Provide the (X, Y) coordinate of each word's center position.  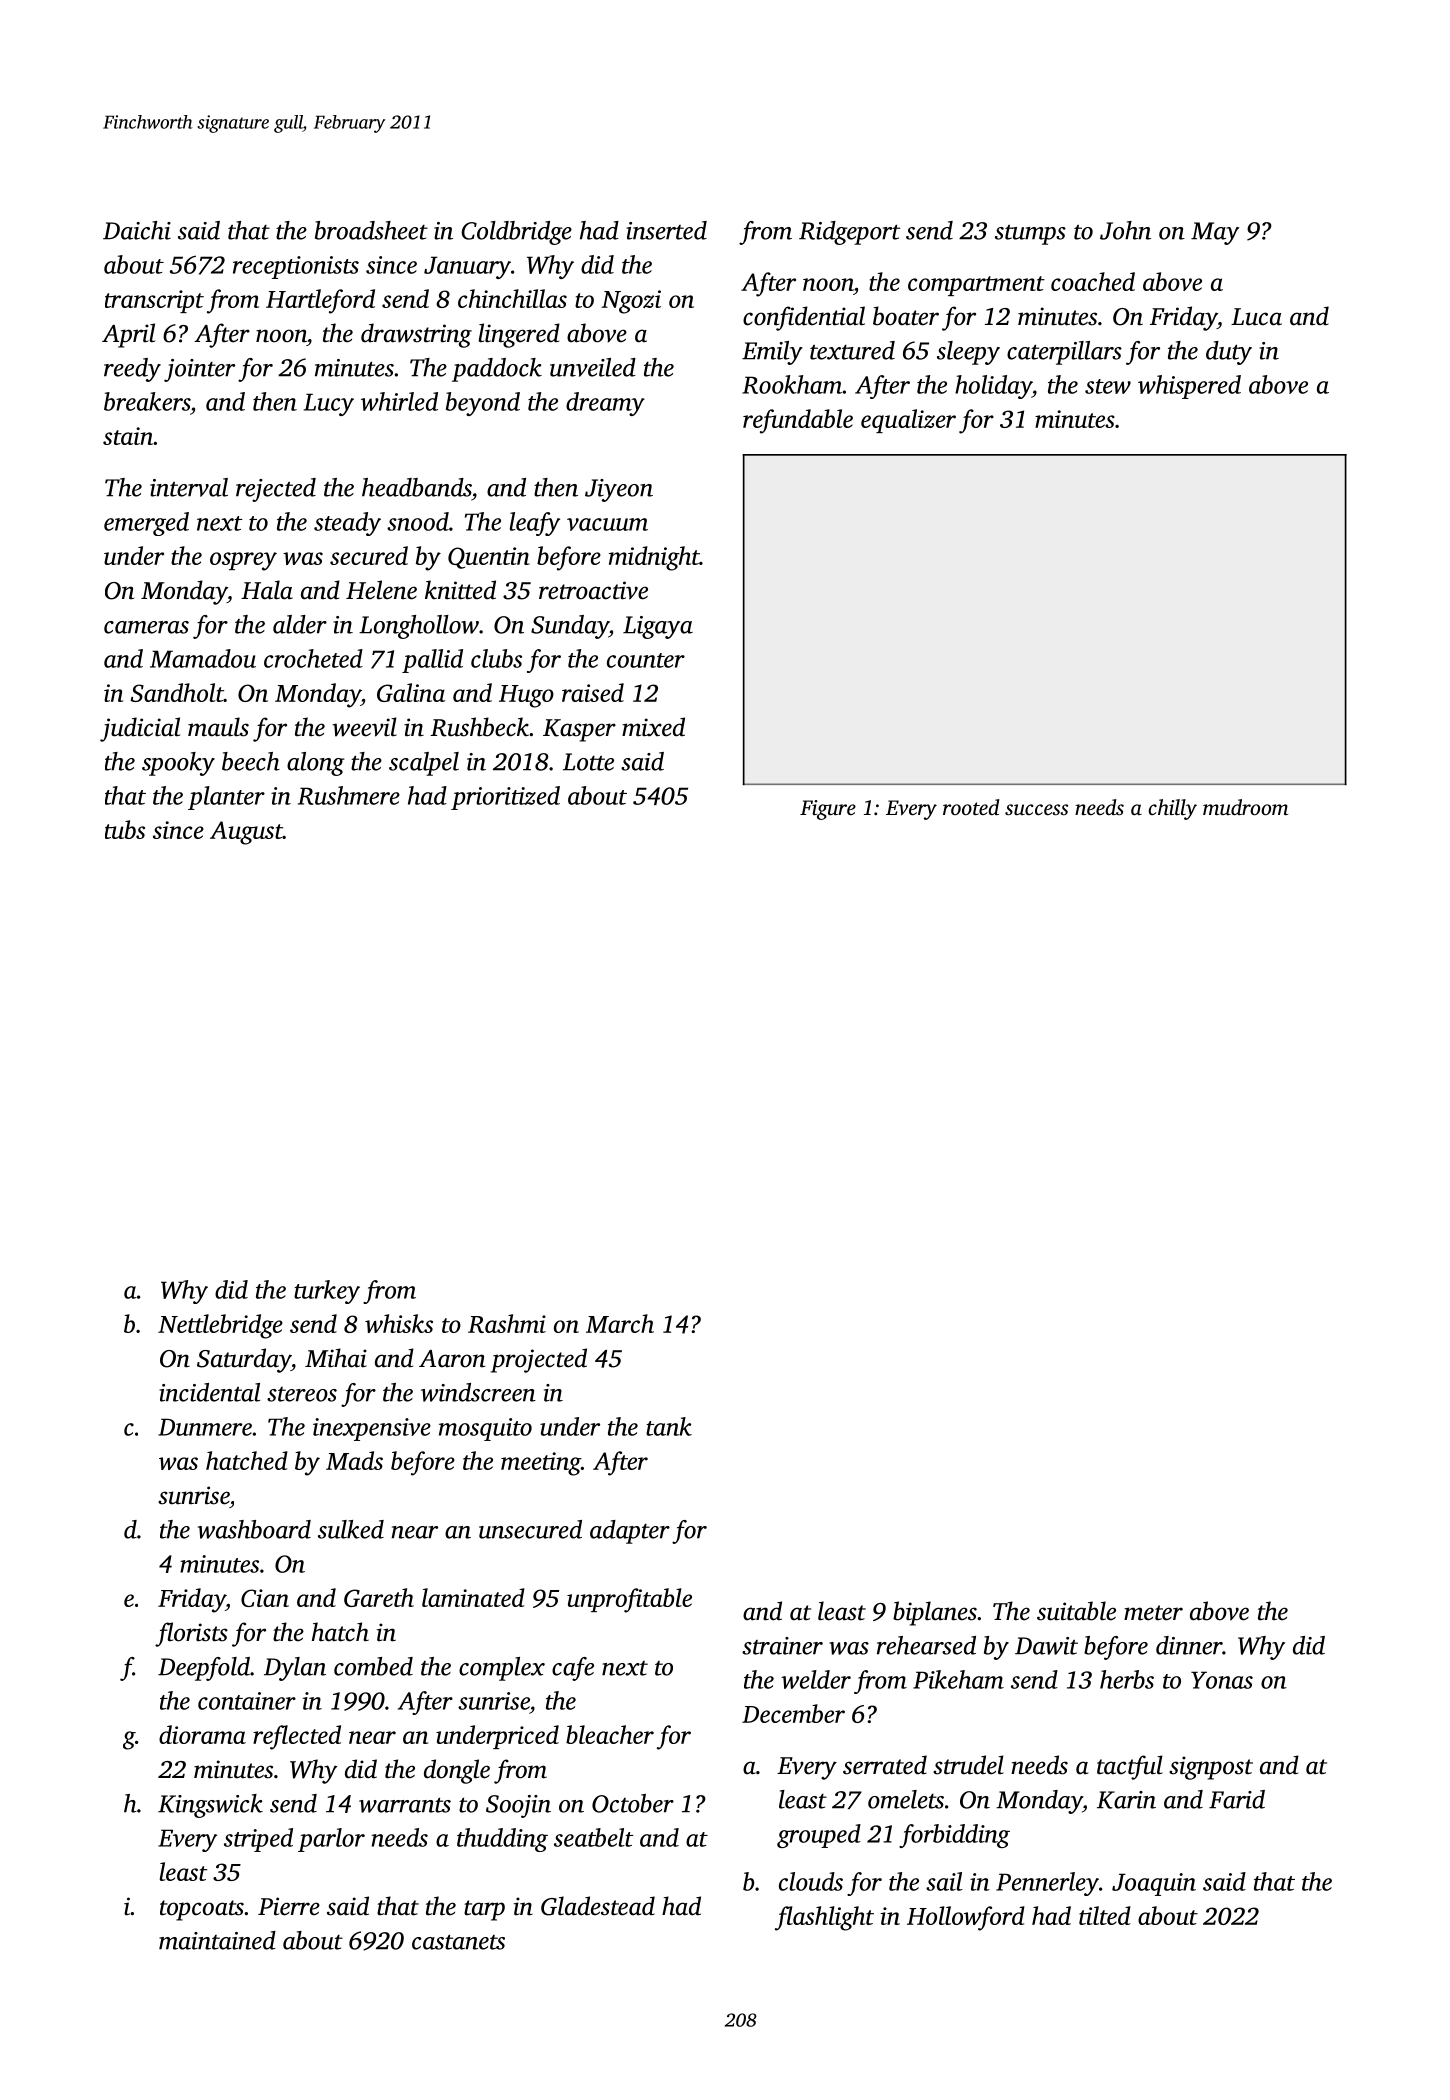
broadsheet (371, 230)
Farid (1237, 1799)
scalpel (424, 764)
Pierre (289, 1906)
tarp (484, 1910)
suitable (1076, 1611)
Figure (828, 810)
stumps (1030, 235)
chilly (1172, 809)
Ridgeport (849, 233)
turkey (327, 1292)
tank (669, 1426)
